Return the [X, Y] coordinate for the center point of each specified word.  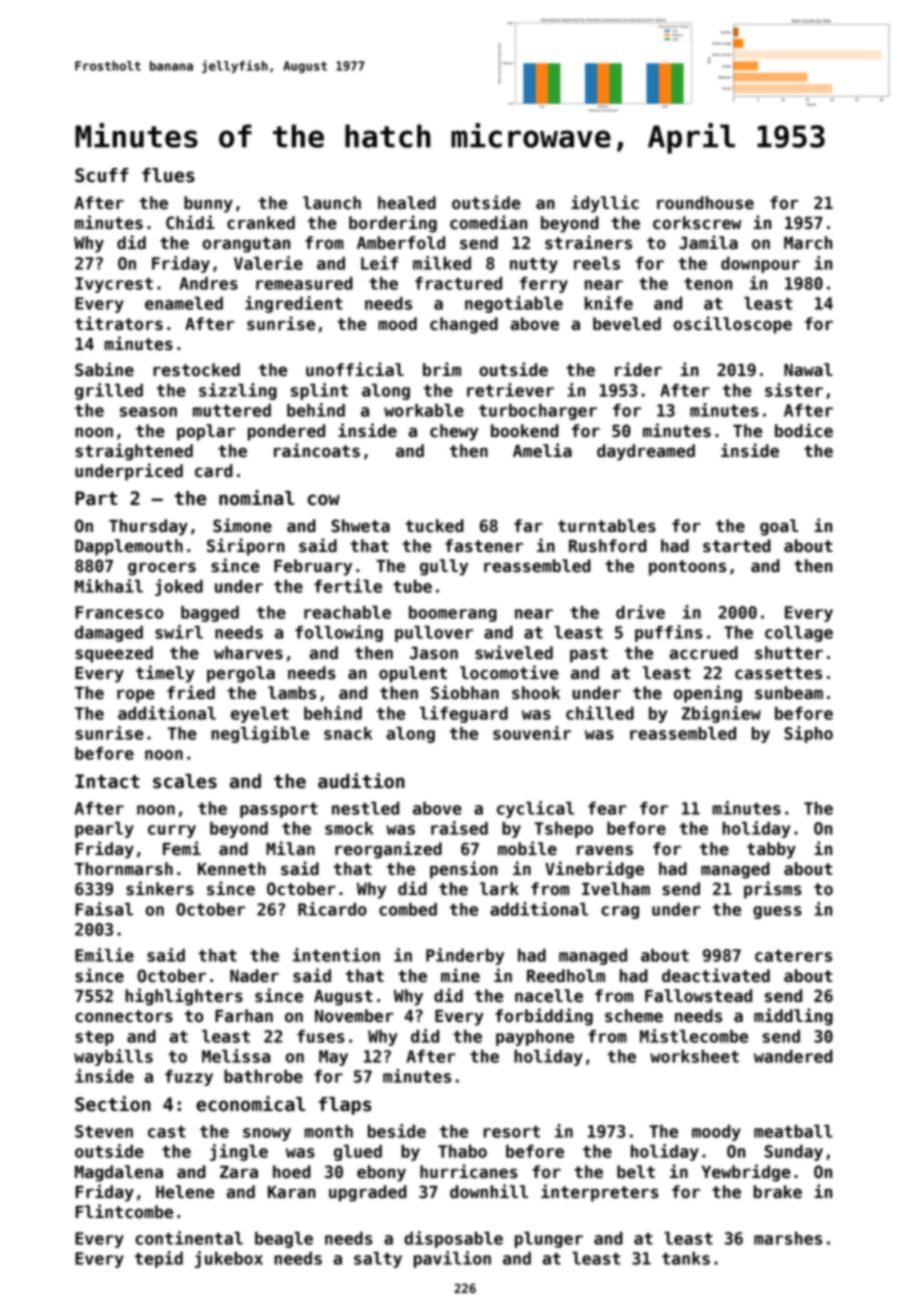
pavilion [452, 1259]
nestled [365, 808]
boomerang [453, 614]
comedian [488, 222]
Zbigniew [721, 714]
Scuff [101, 175]
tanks [686, 1258]
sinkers [160, 888]
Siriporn [246, 547]
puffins [669, 633]
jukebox [229, 1259]
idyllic [605, 204]
